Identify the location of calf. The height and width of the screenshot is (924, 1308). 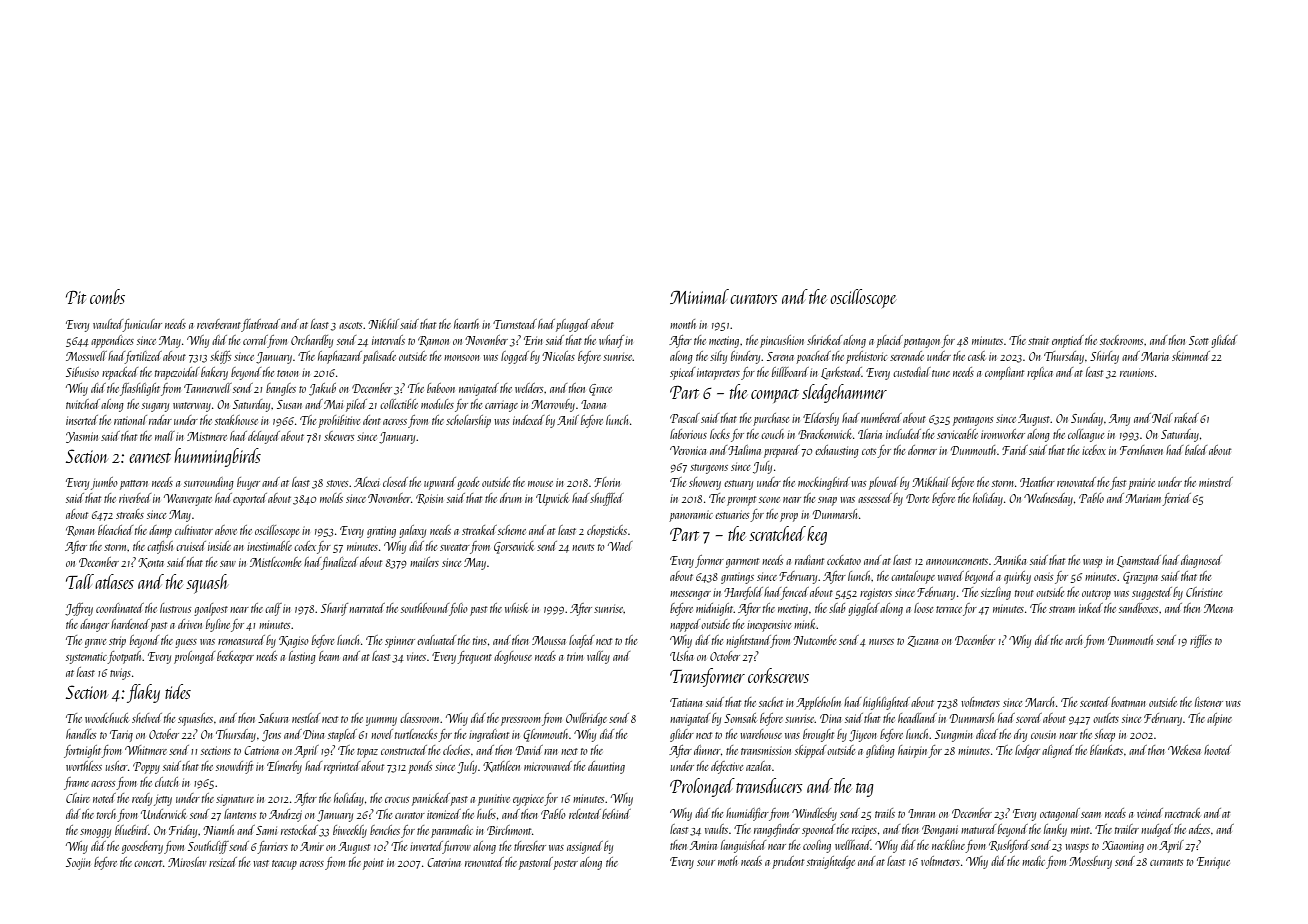
(273, 609).
